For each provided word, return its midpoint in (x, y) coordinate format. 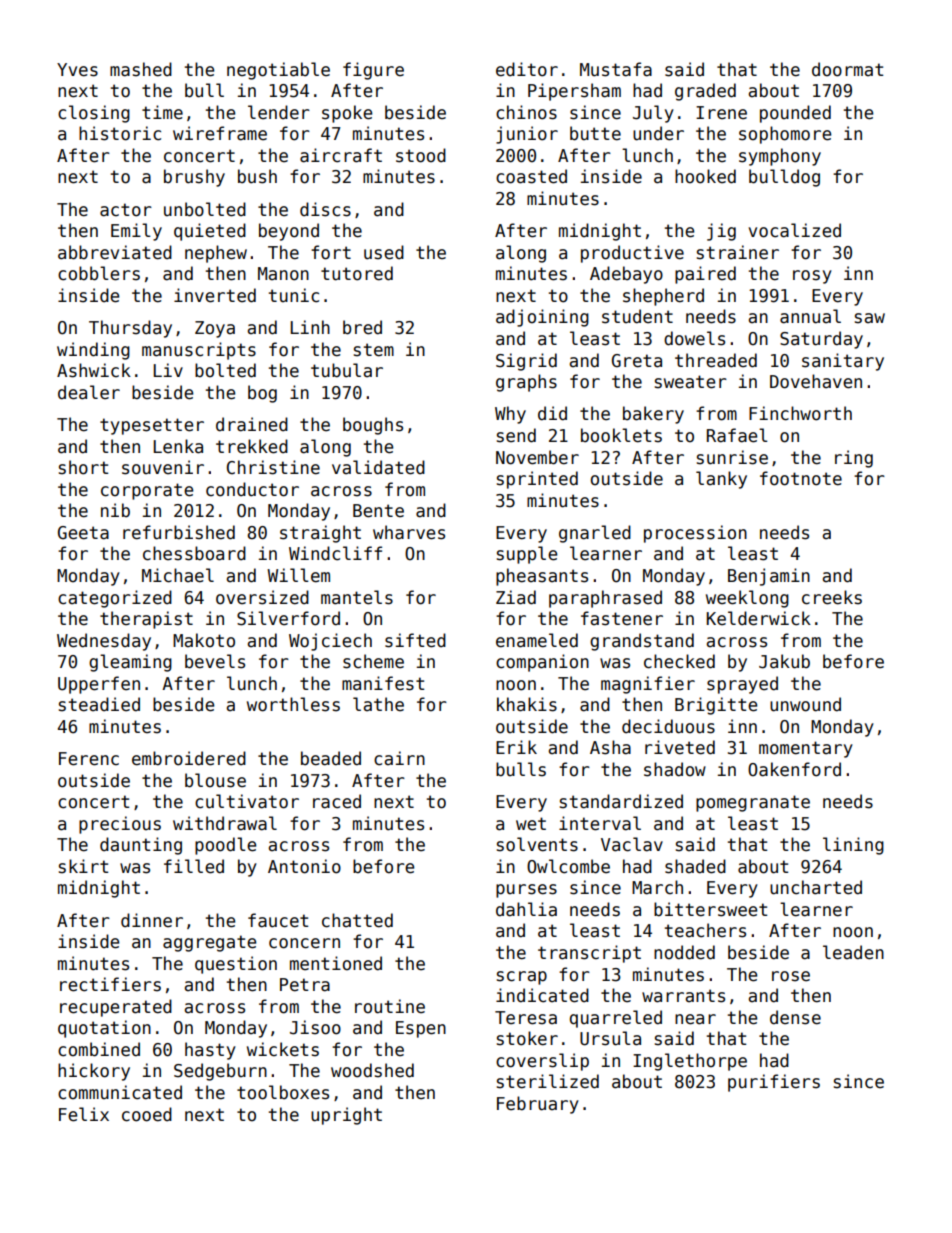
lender (279, 112)
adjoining (542, 318)
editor (527, 69)
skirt (83, 866)
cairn (399, 758)
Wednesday (104, 642)
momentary (806, 749)
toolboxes (283, 1092)
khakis (527, 704)
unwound (805, 704)
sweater (691, 382)
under (658, 133)
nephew (216, 254)
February (538, 1105)
